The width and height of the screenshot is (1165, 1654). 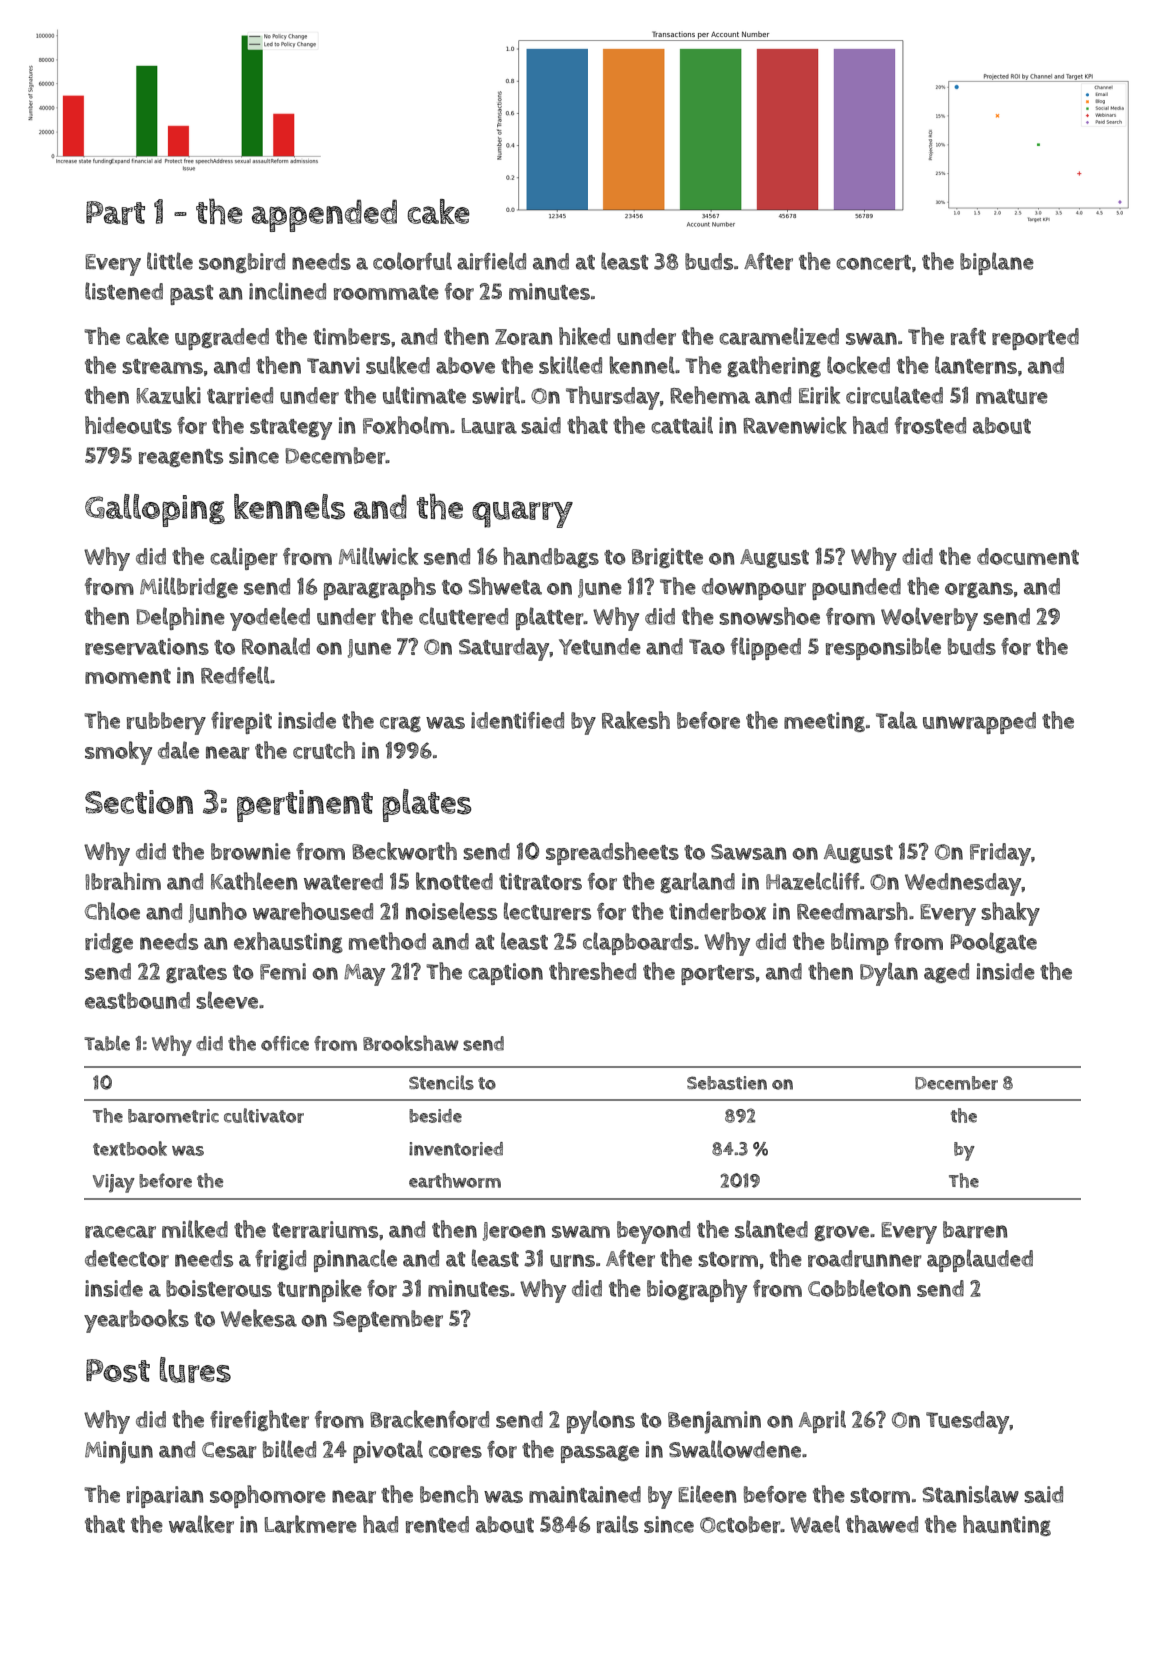 What do you see at coordinates (120, 1232) in the screenshot?
I see `racecar` at bounding box center [120, 1232].
